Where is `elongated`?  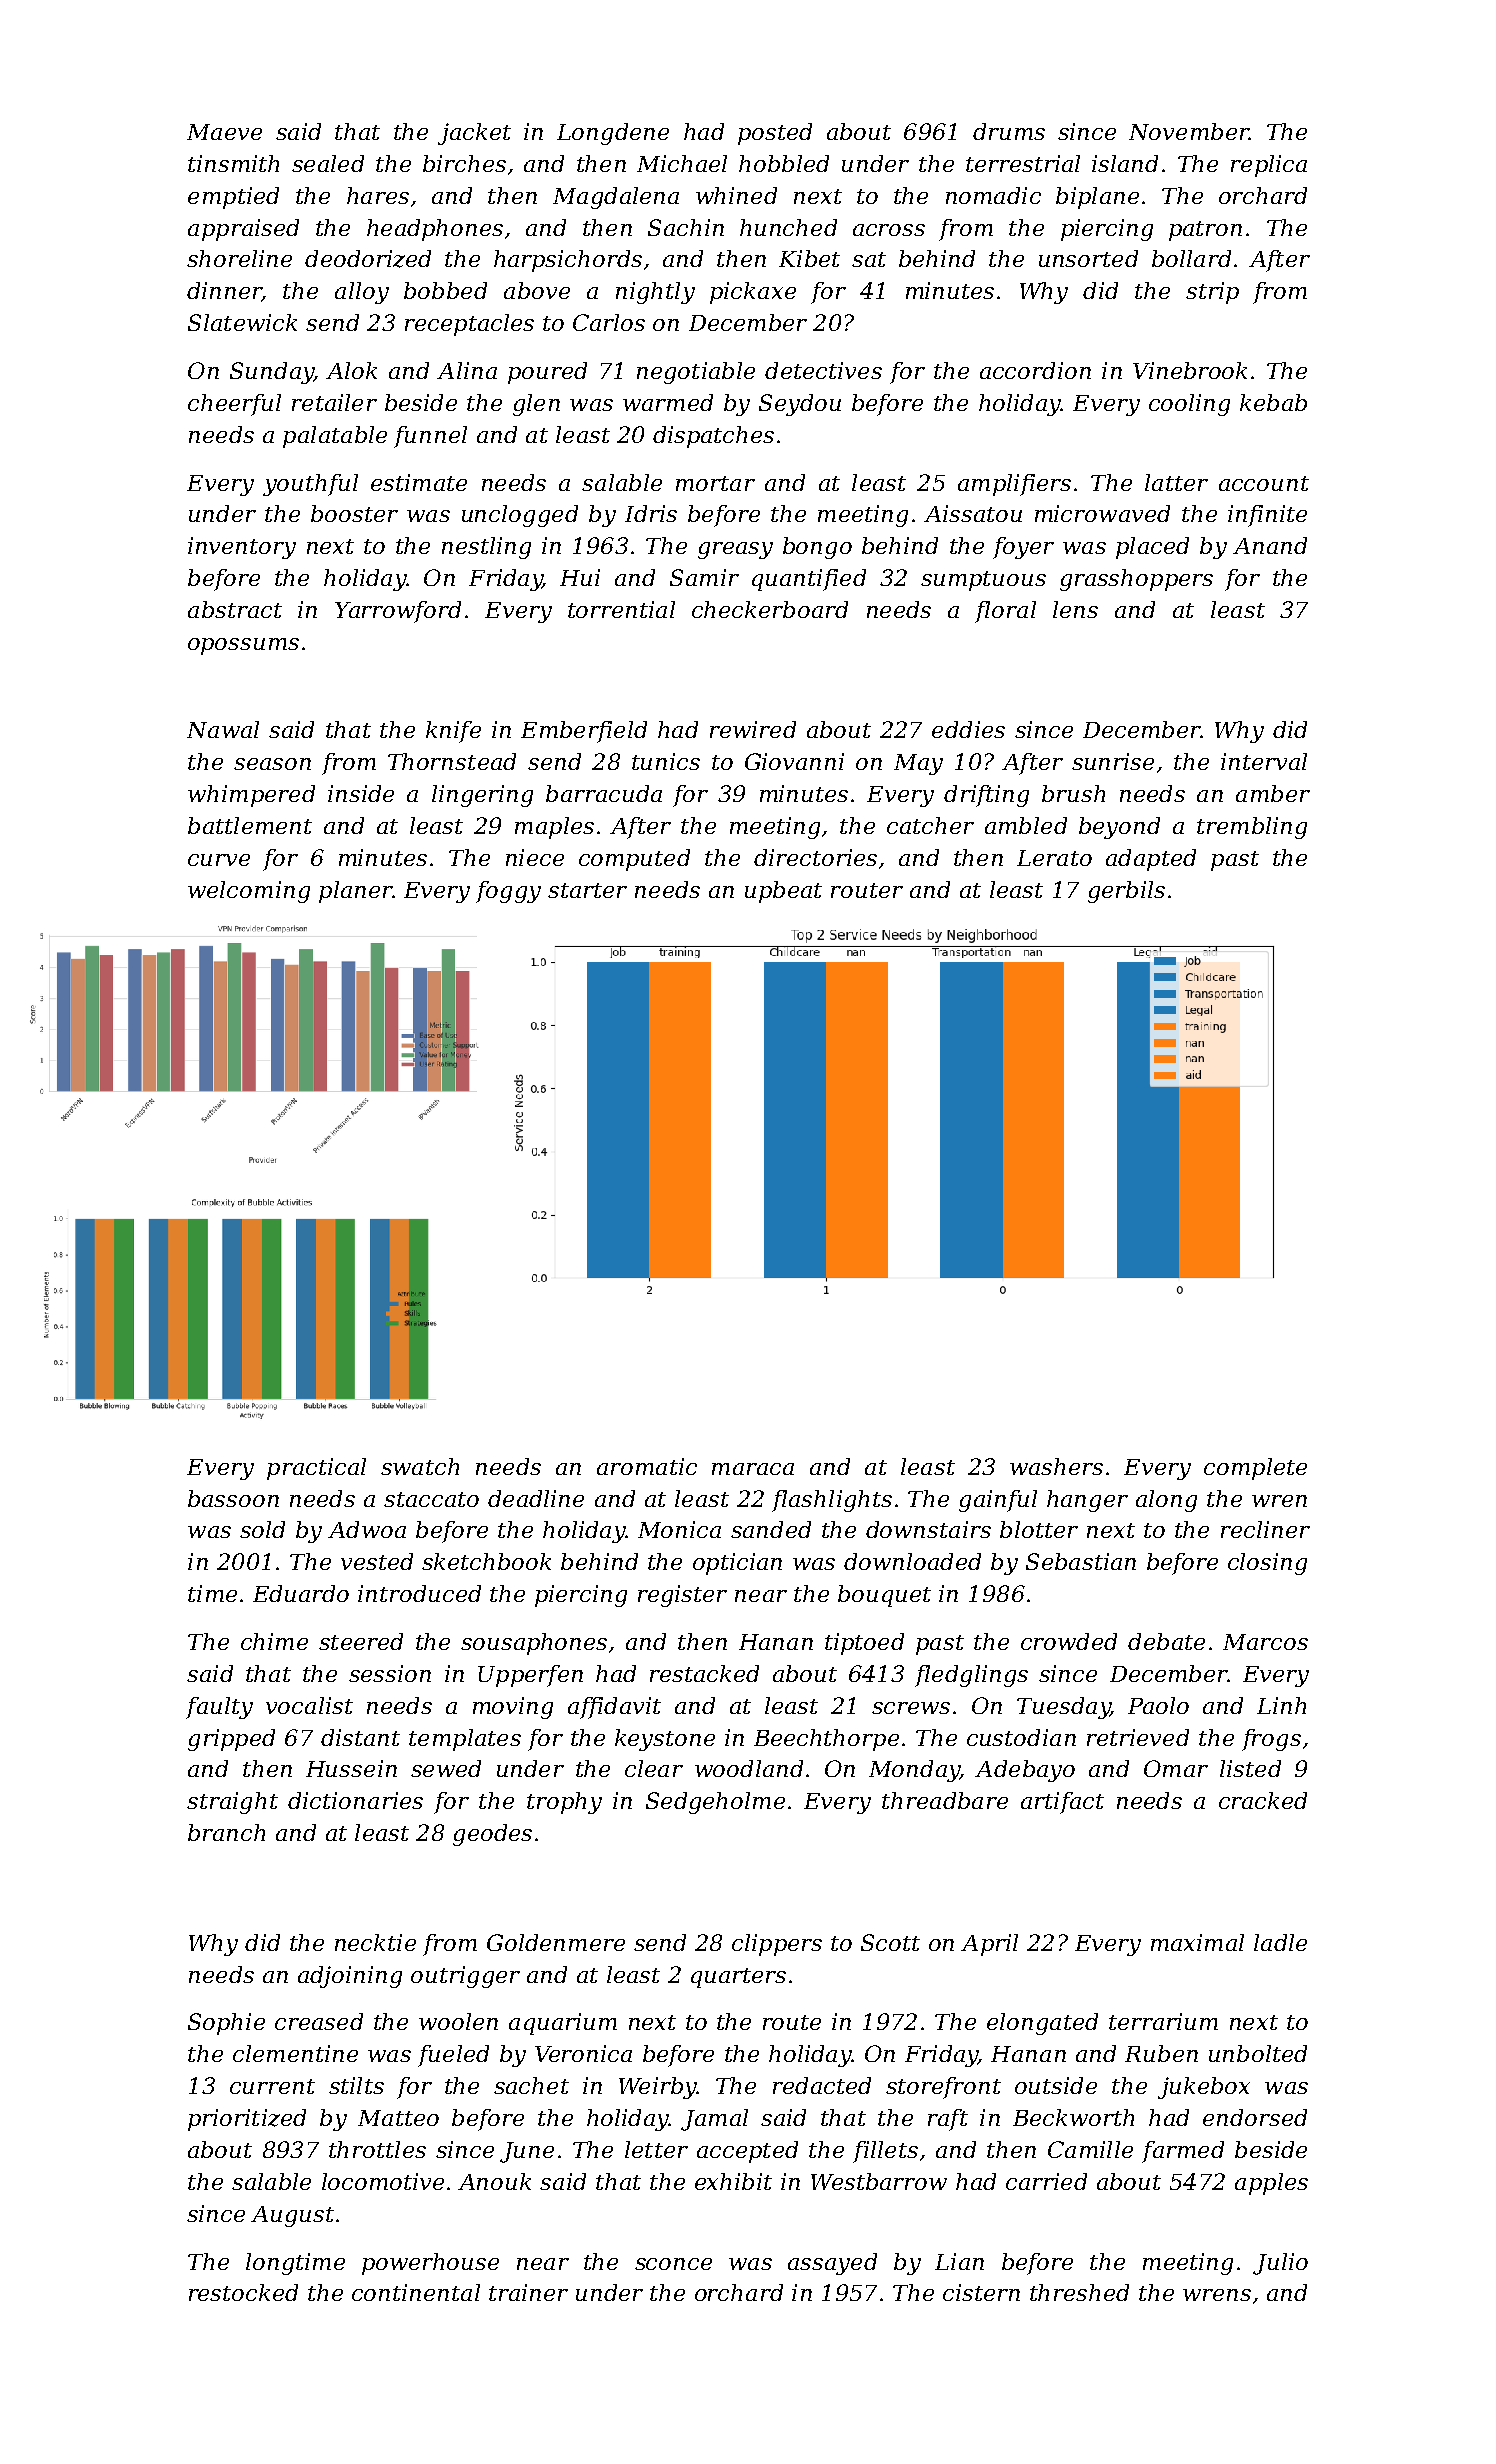
elongated is located at coordinates (1042, 2024).
